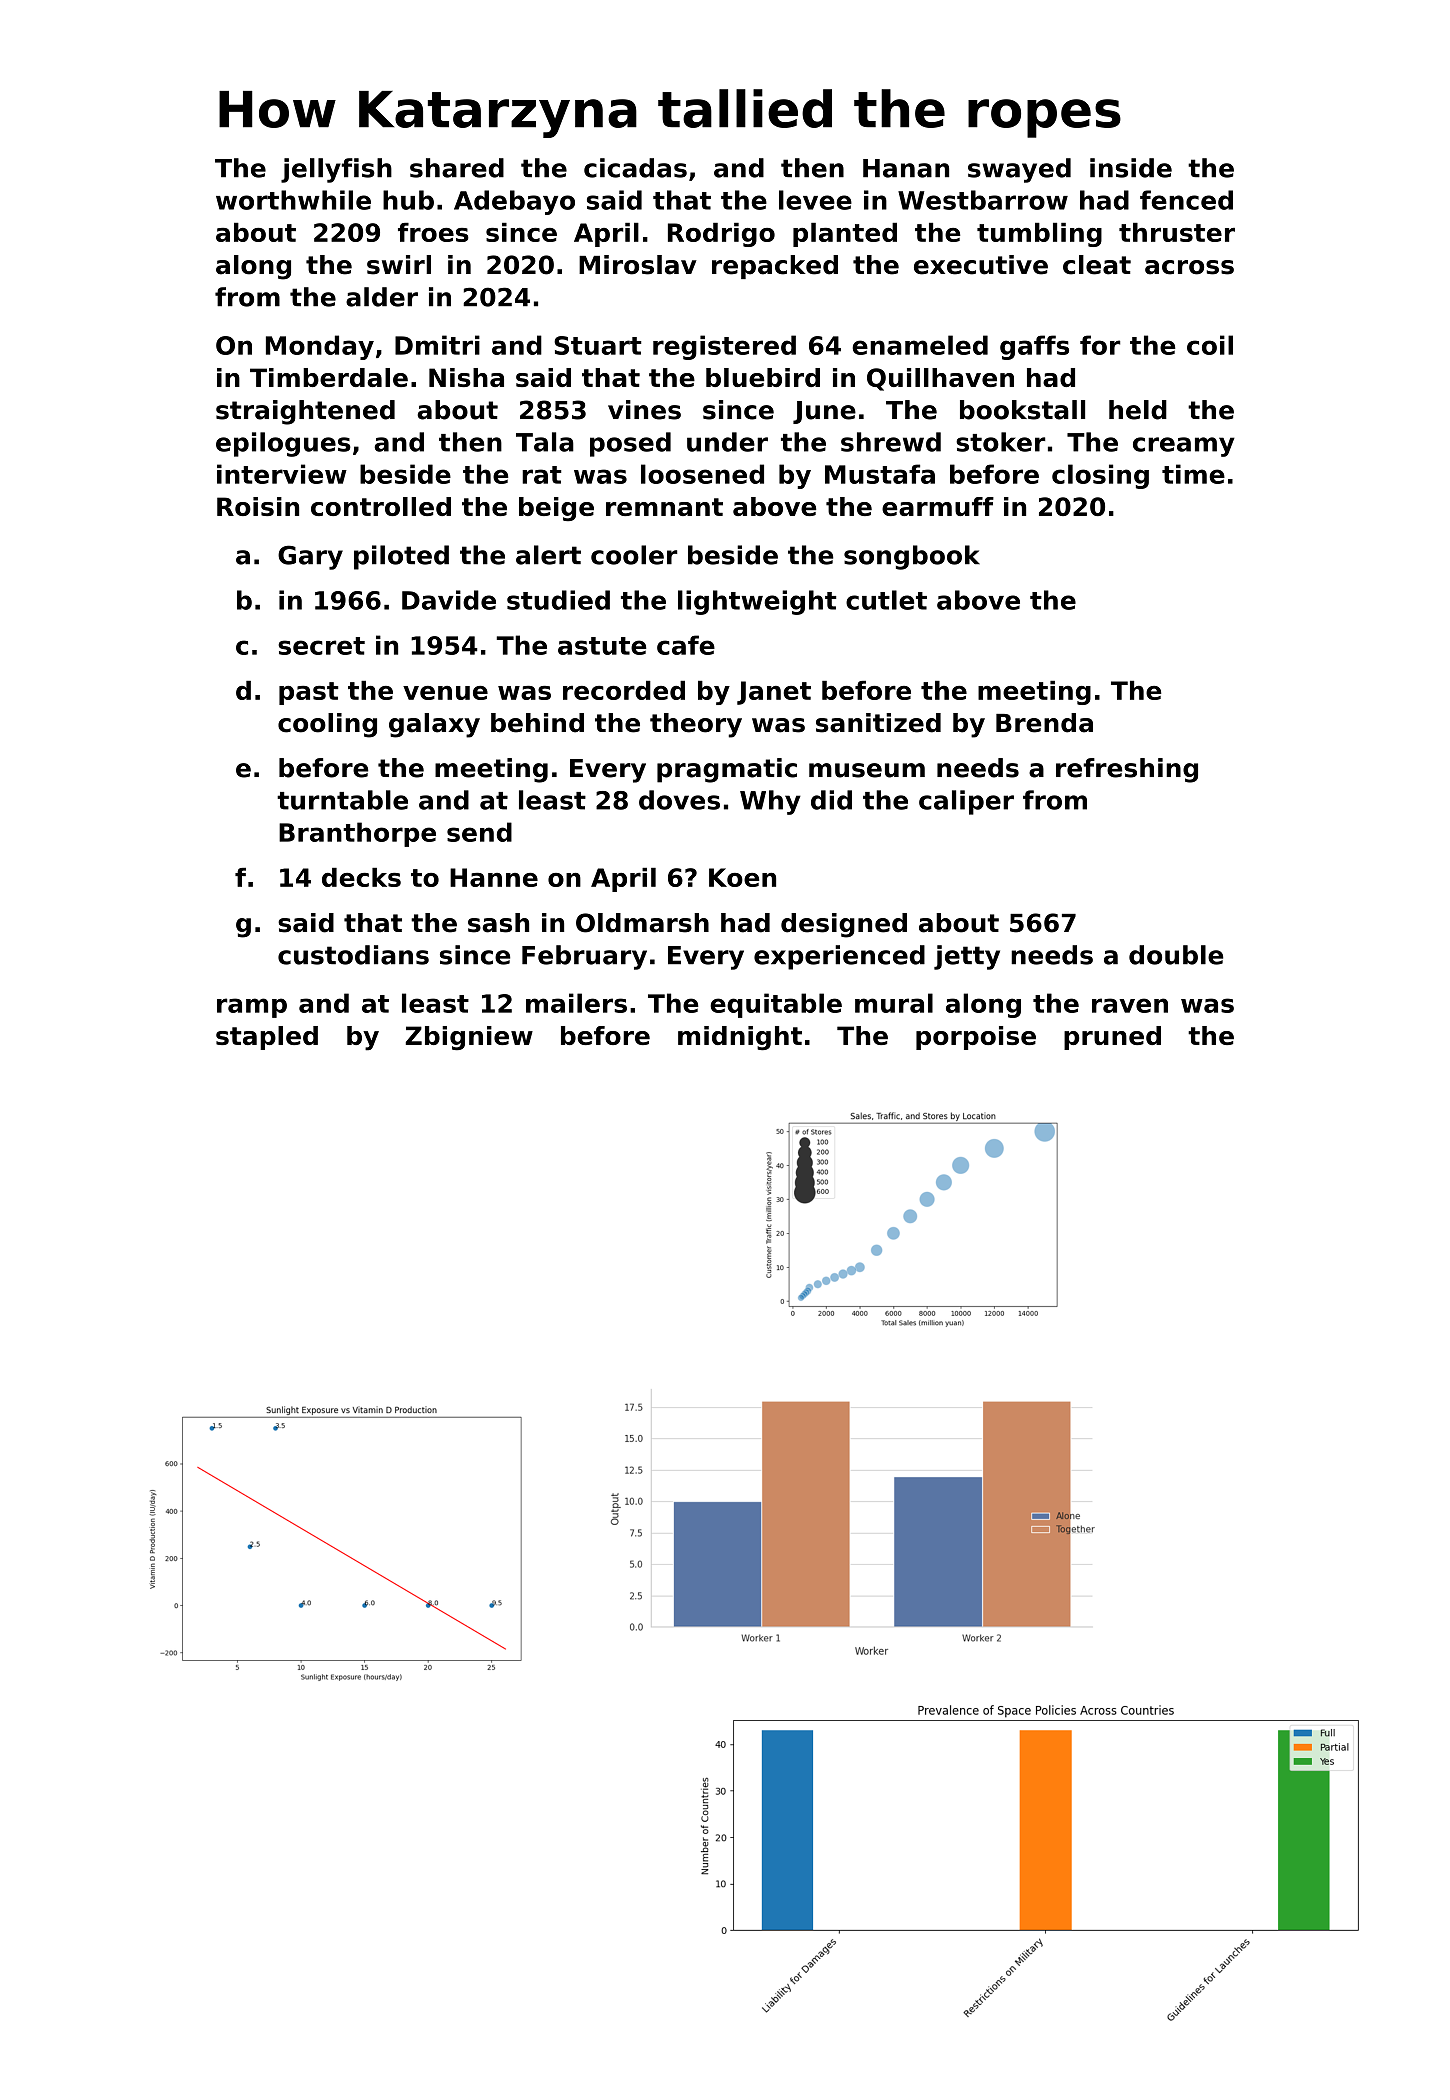 The image size is (1450, 2100). What do you see at coordinates (1034, 347) in the document?
I see `gaffs` at bounding box center [1034, 347].
